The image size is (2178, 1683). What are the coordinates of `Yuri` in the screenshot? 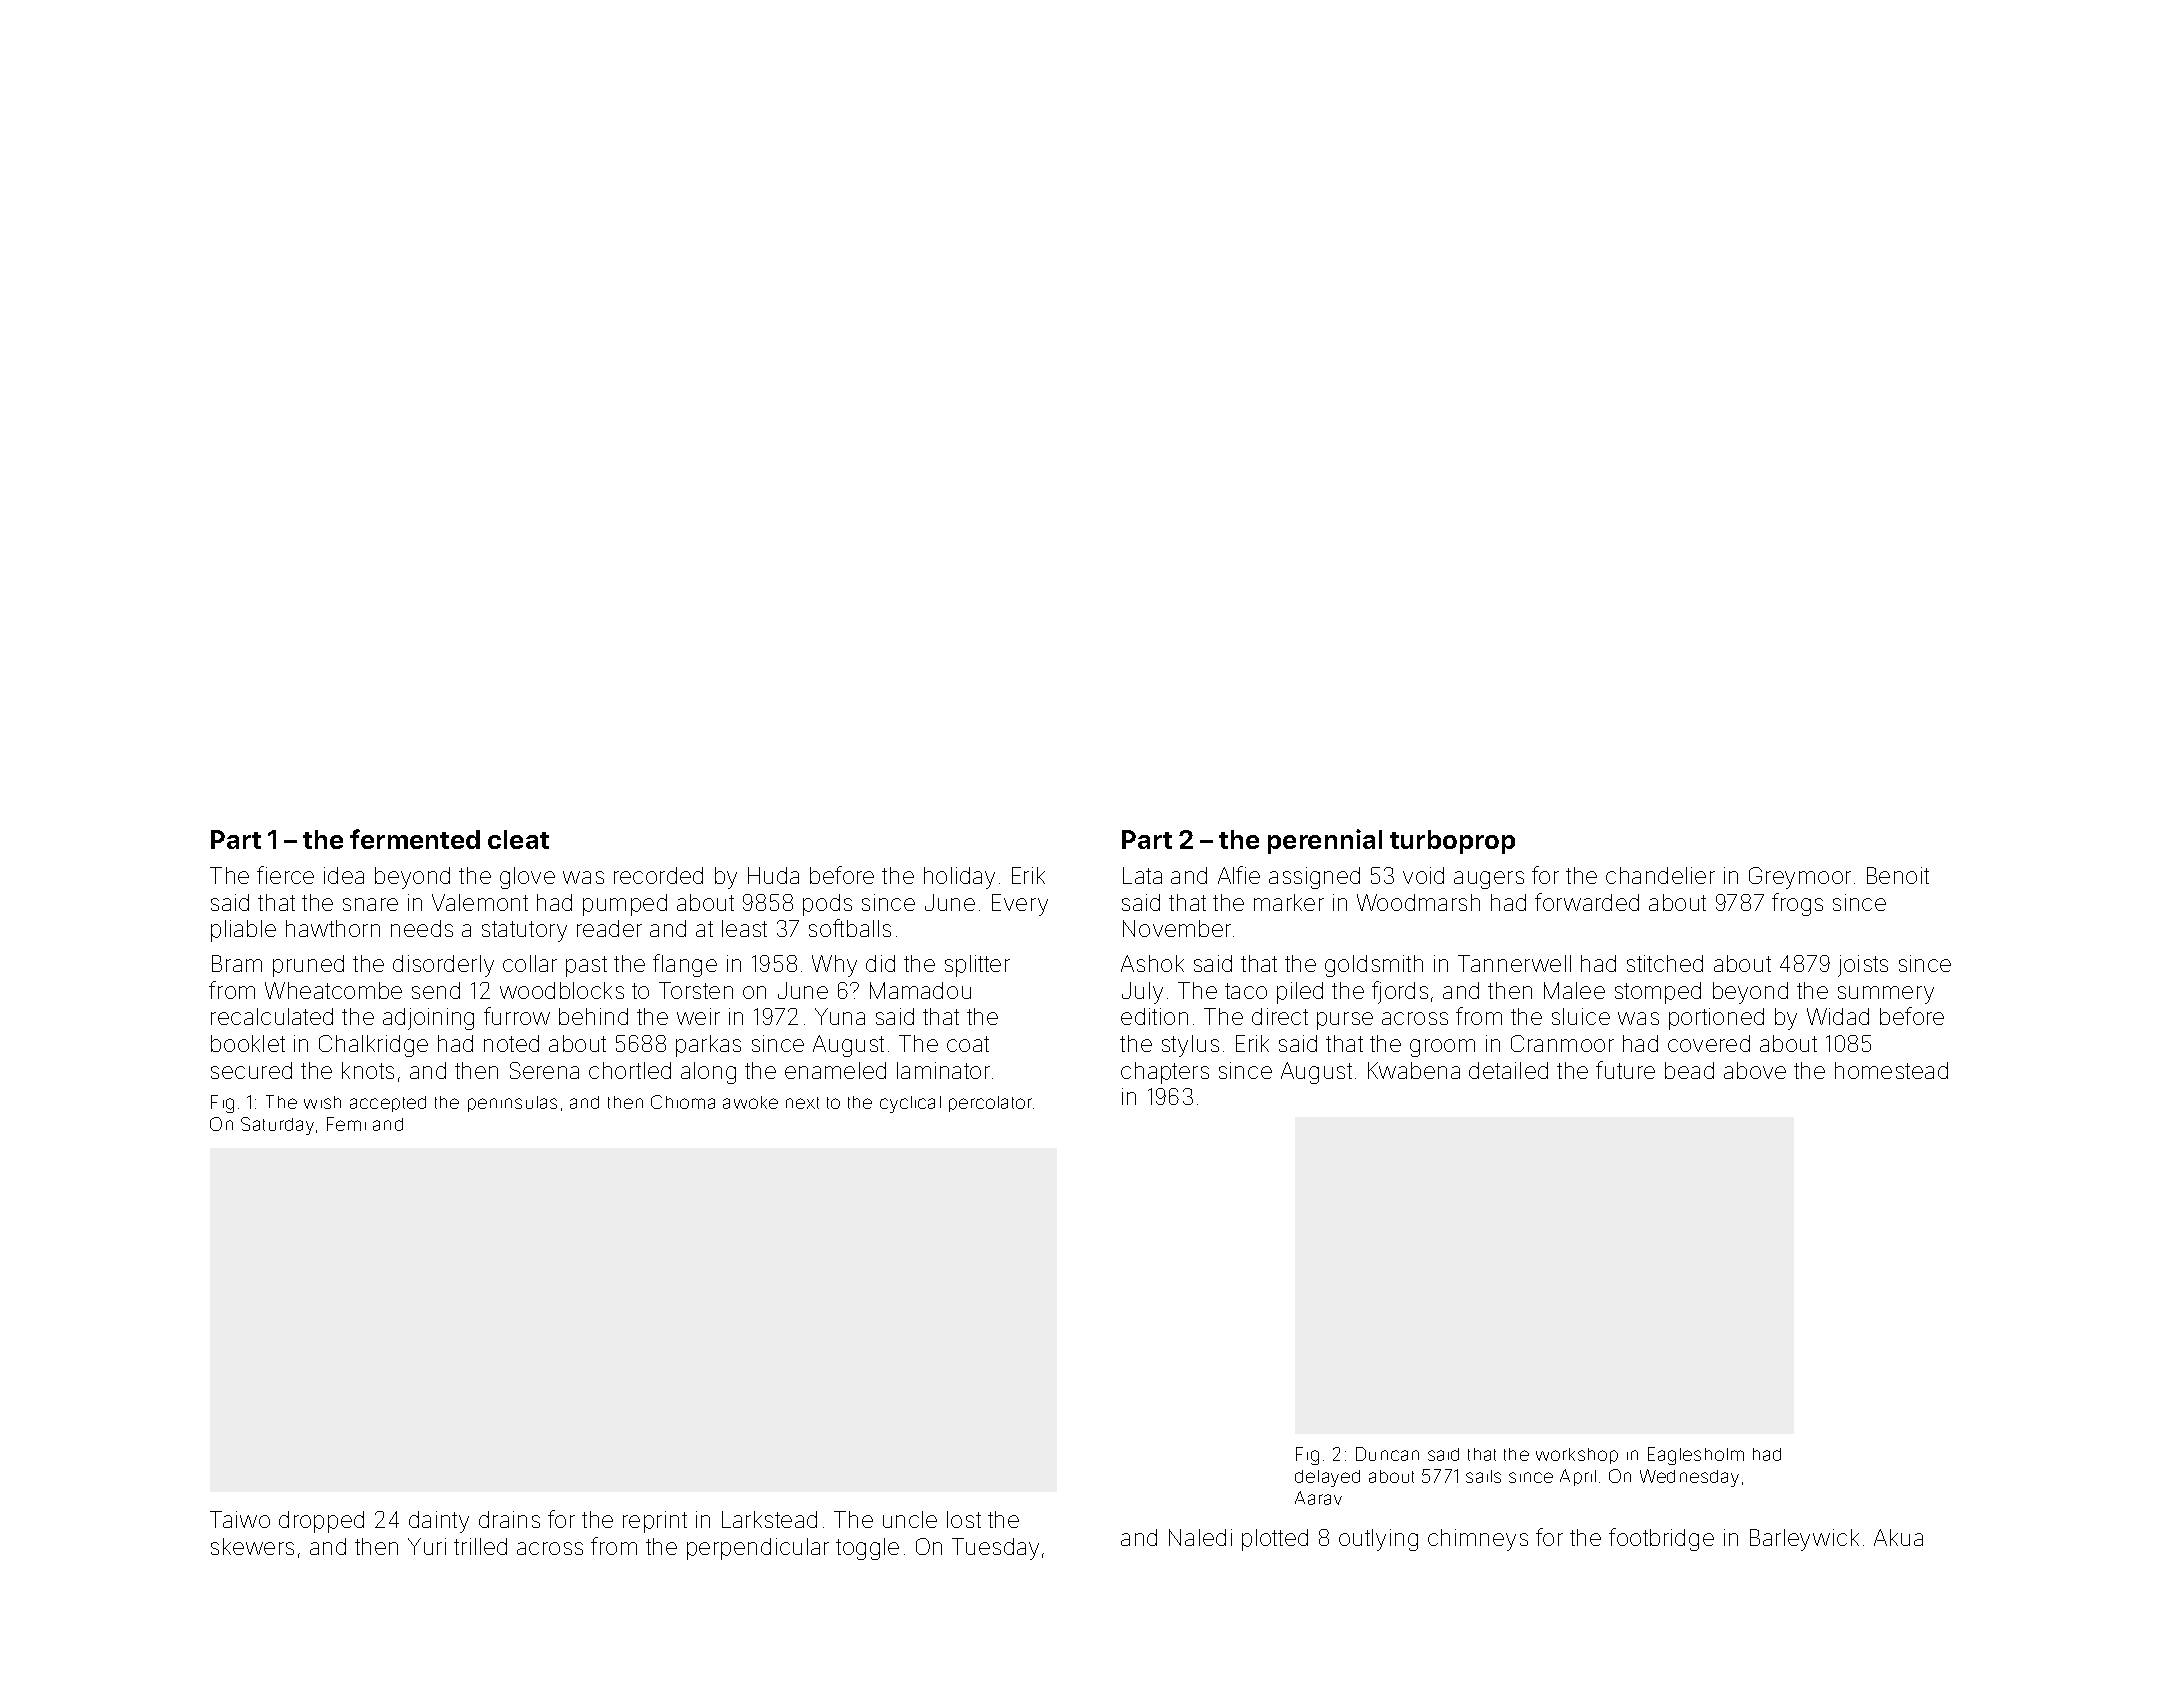 It's located at (427, 1546).
